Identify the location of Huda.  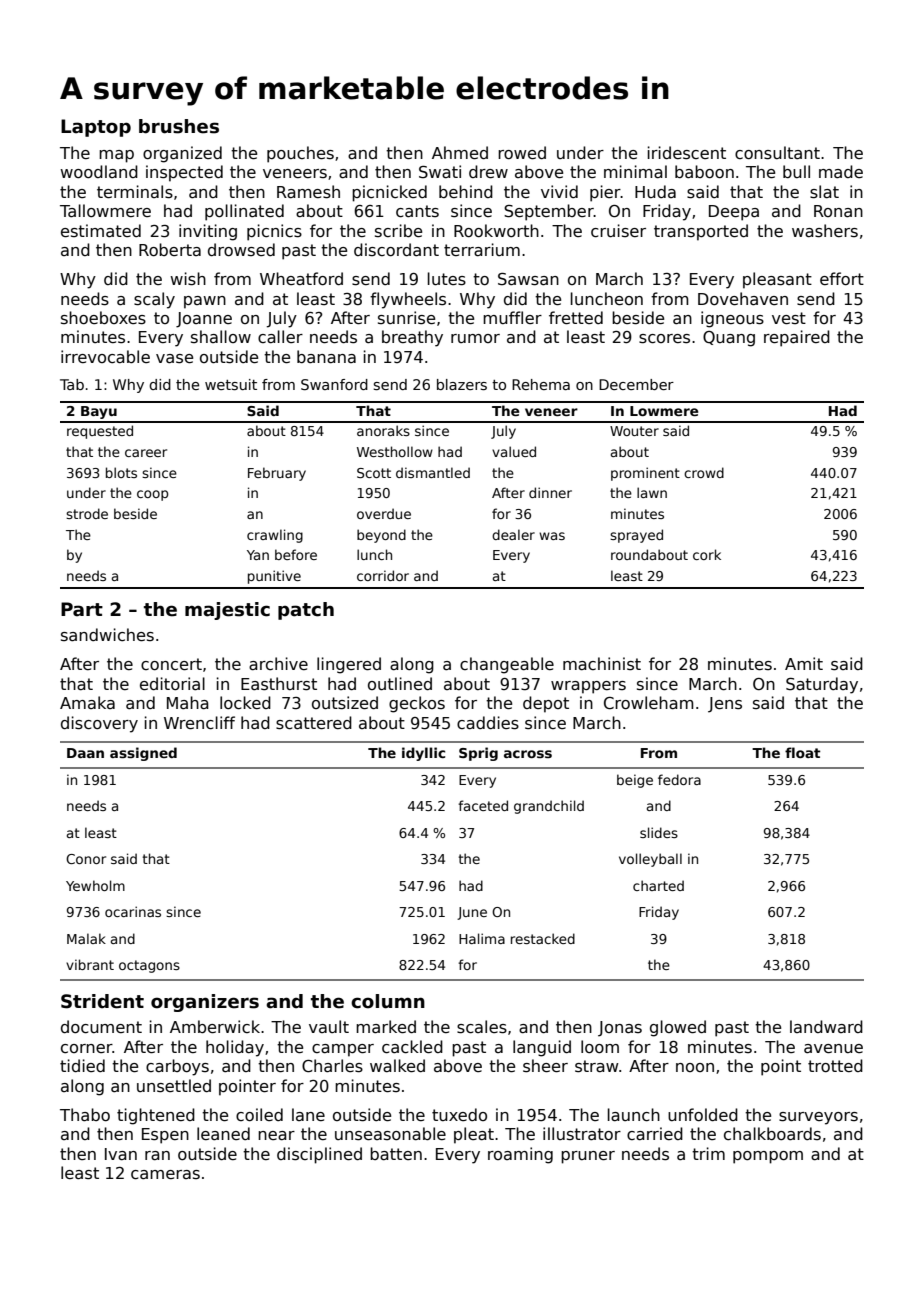
(655, 191).
